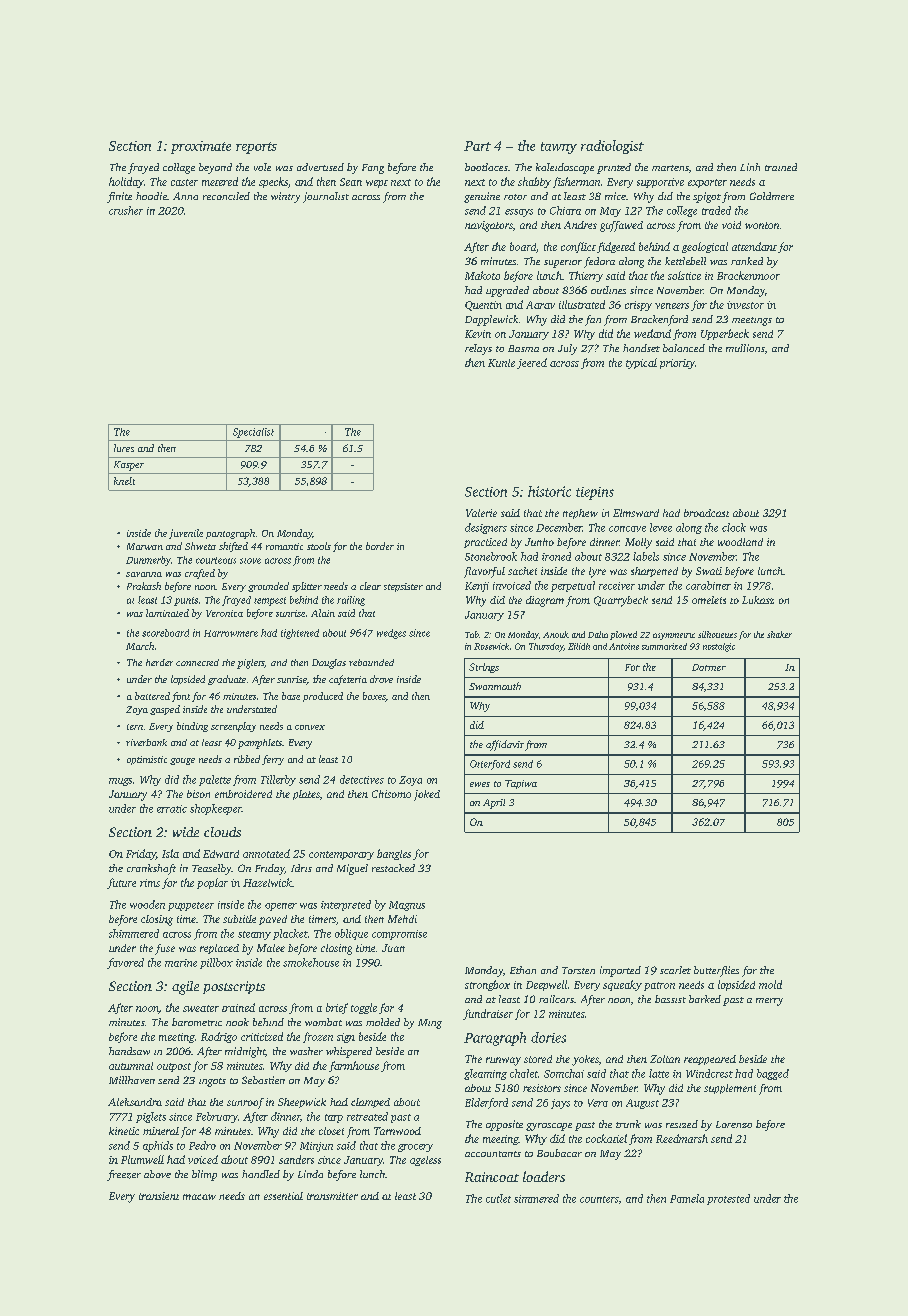 The width and height of the image is (908, 1316). I want to click on ribbed, so click(247, 759).
